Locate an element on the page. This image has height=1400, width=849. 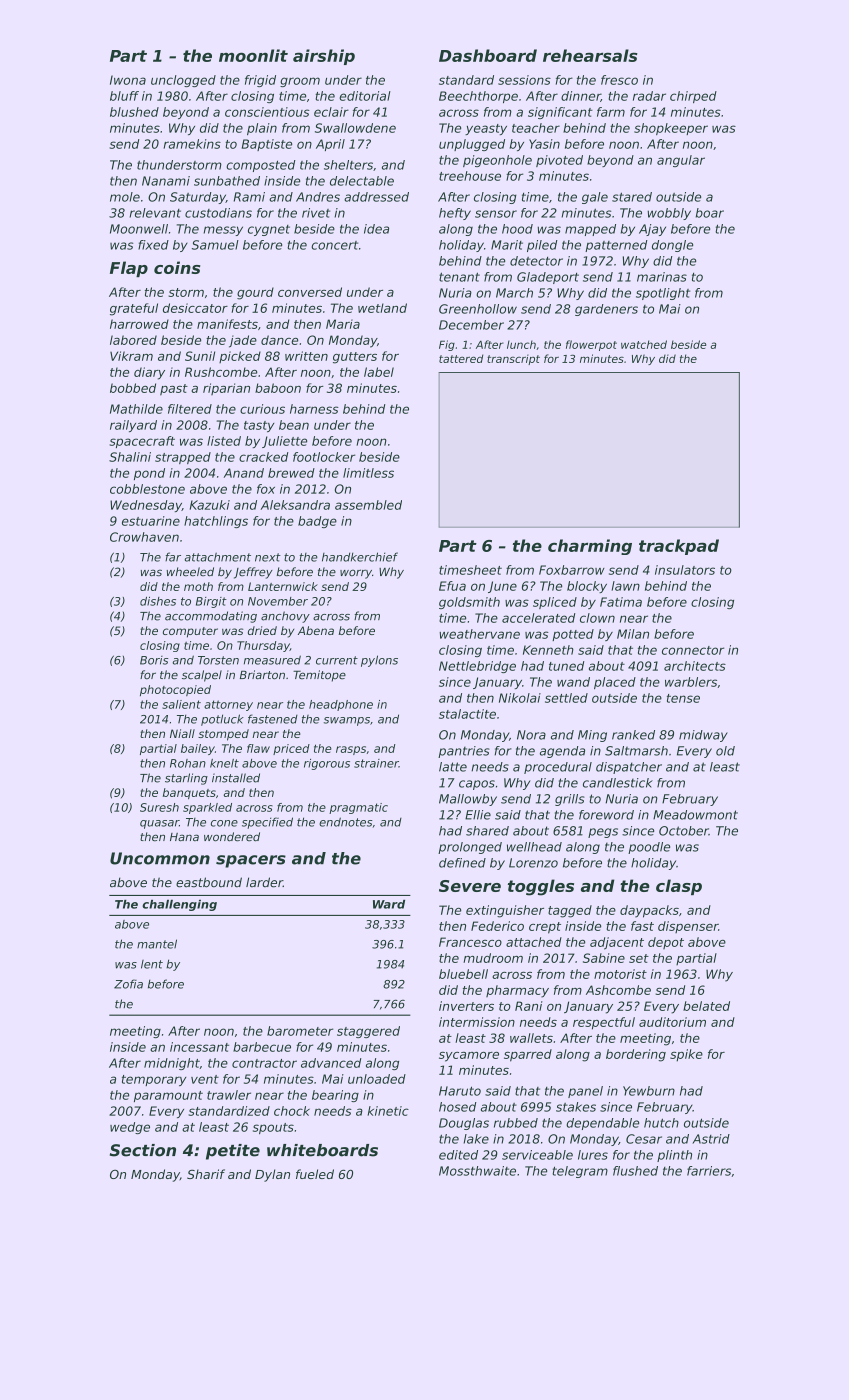
limitless is located at coordinates (368, 473).
